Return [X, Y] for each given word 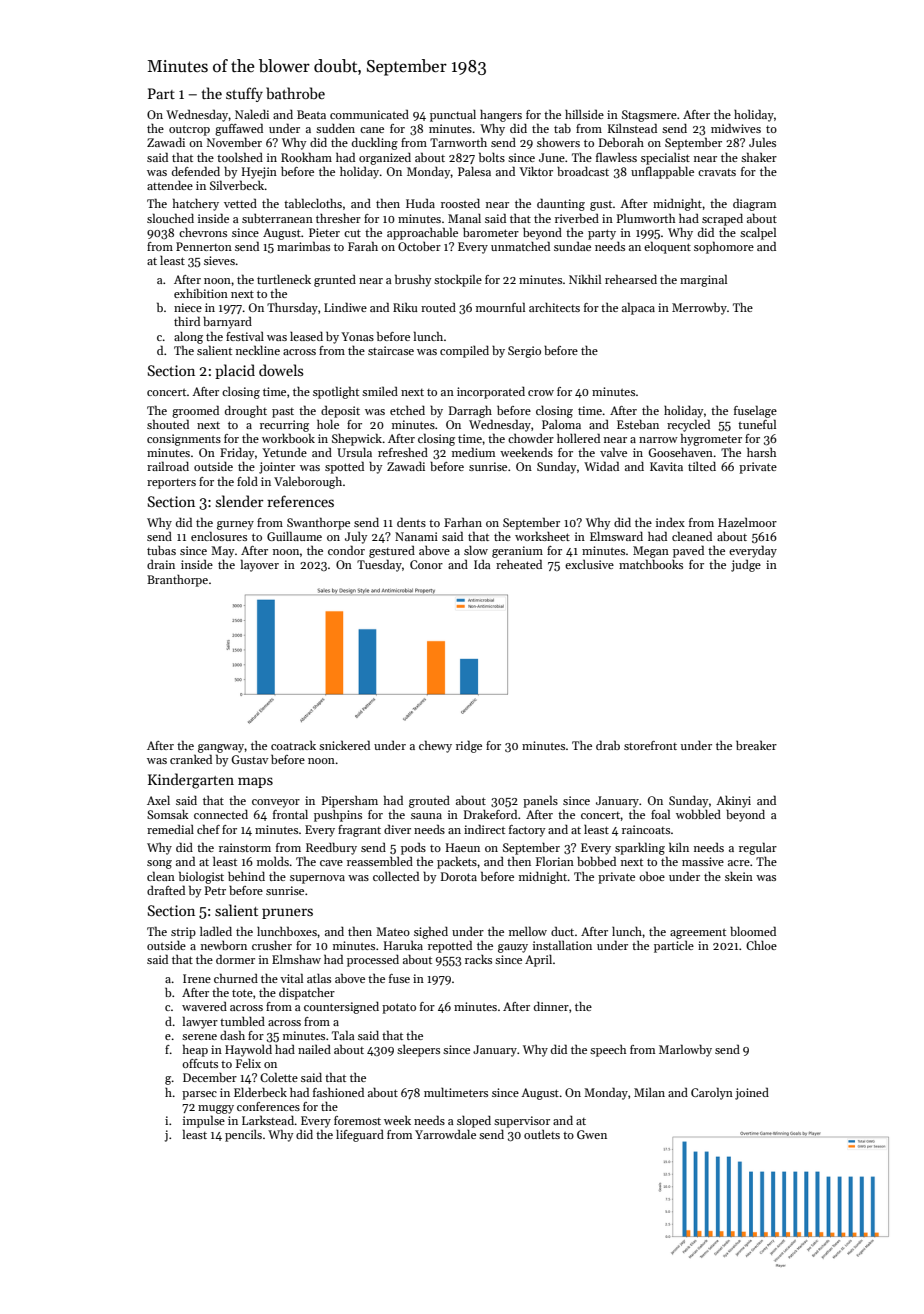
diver [397, 829]
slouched [170, 218]
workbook [288, 438]
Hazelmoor [747, 522]
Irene [197, 978]
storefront [650, 745]
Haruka [403, 945]
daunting [561, 204]
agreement [698, 934]
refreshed [403, 452]
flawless [616, 157]
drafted [166, 890]
